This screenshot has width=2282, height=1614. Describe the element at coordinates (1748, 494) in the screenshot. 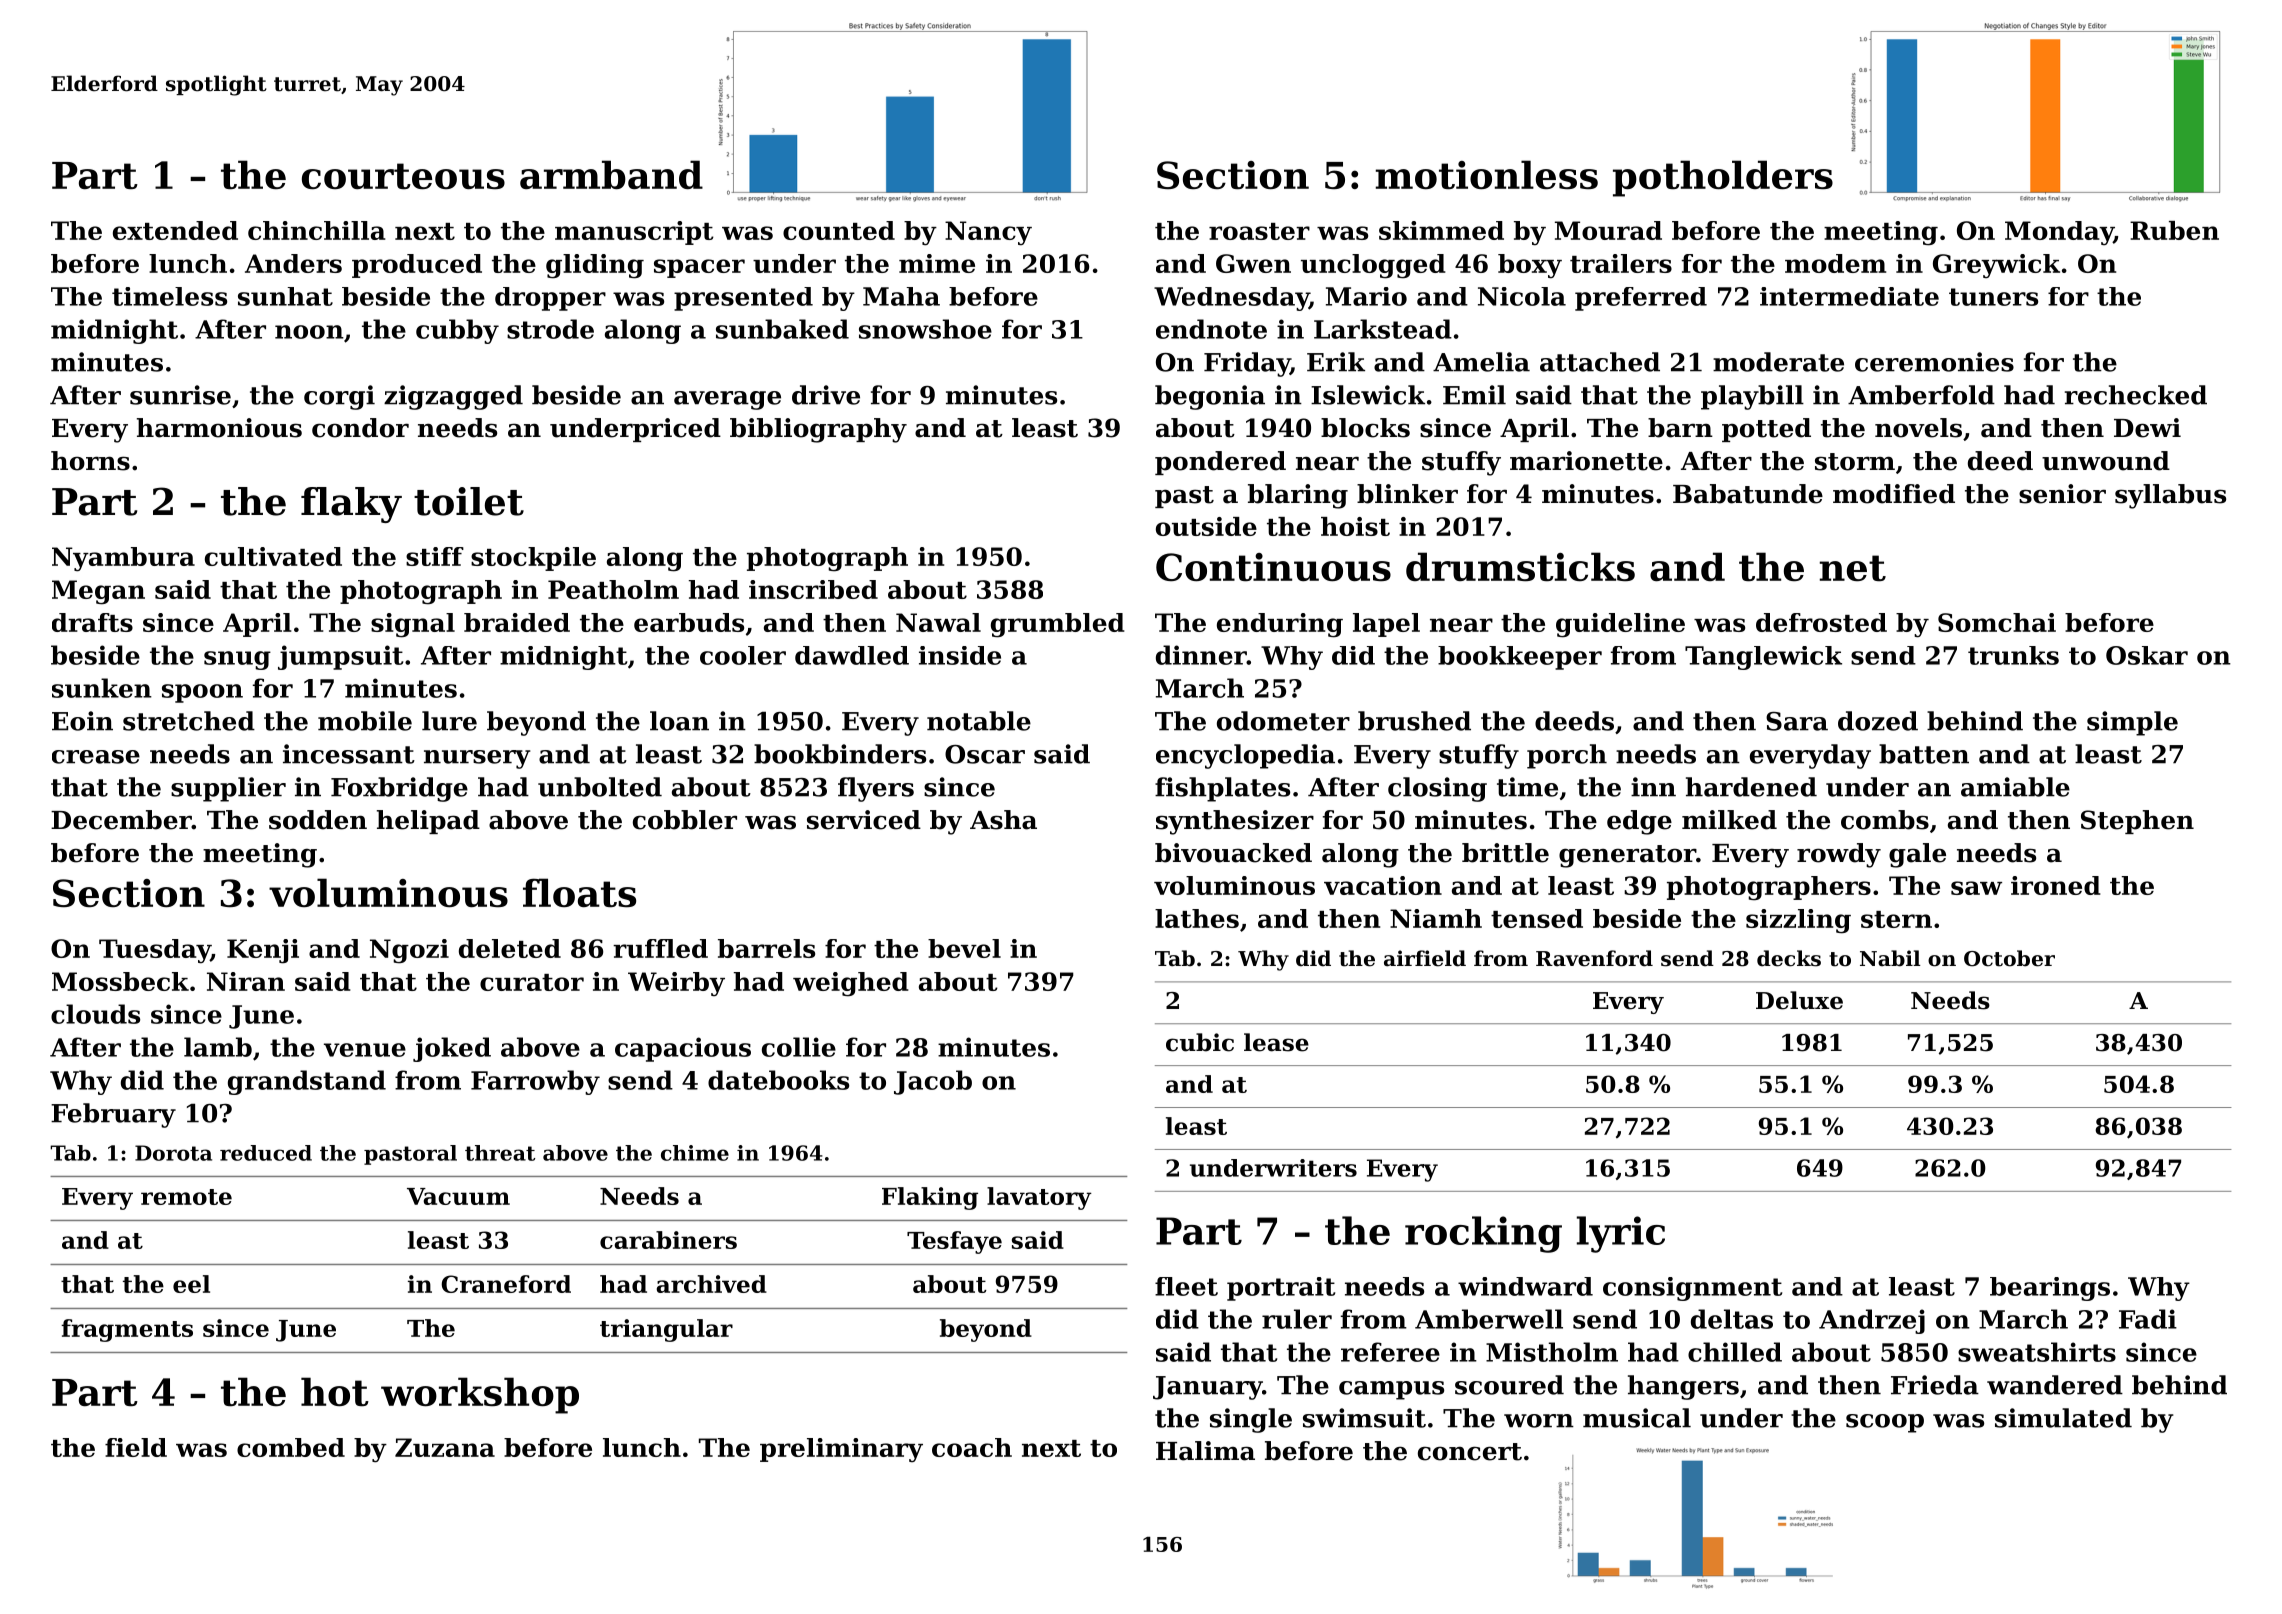

I see `Babatunde` at that location.
